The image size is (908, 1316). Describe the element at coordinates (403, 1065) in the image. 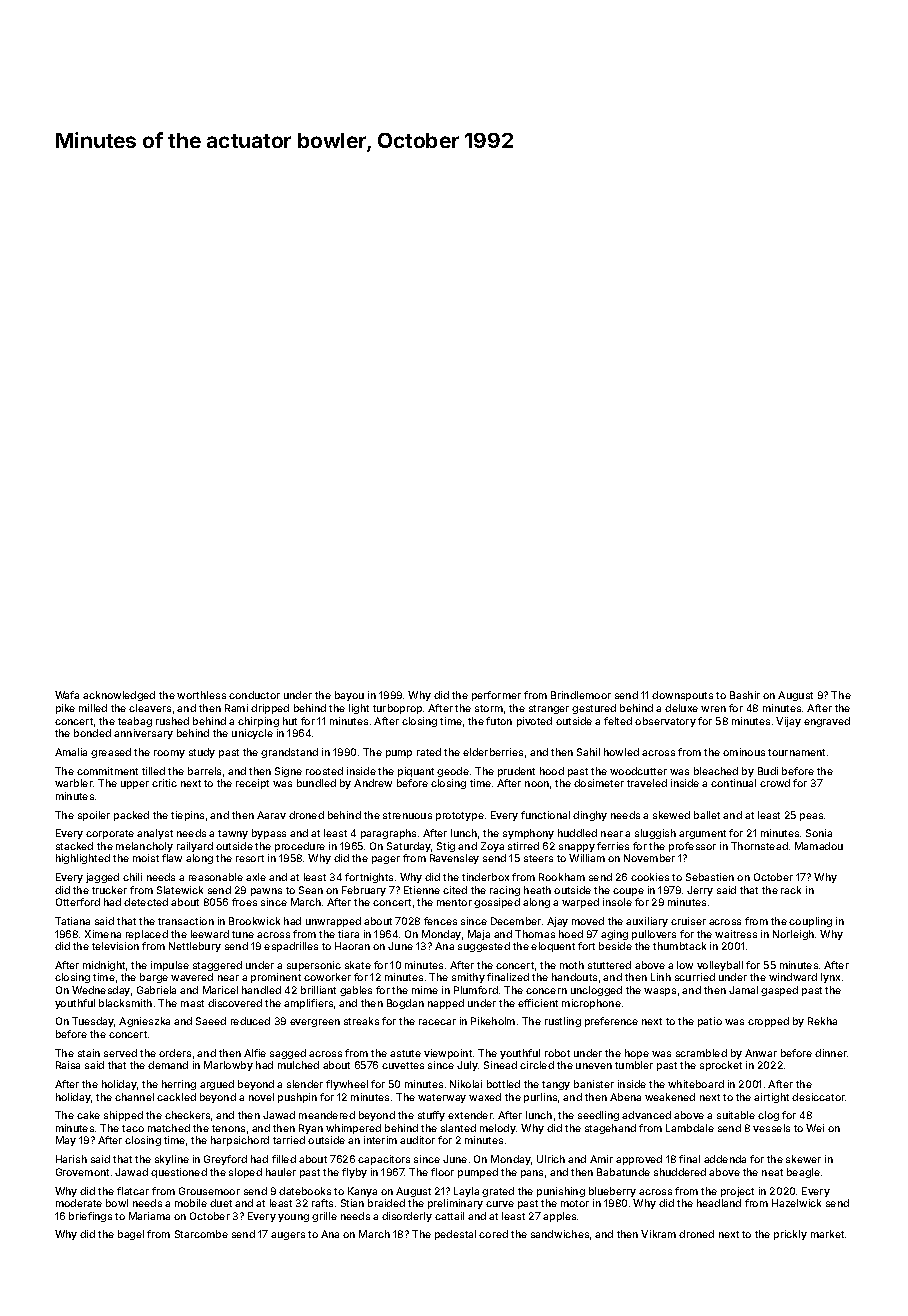

I see `cuvettes` at that location.
